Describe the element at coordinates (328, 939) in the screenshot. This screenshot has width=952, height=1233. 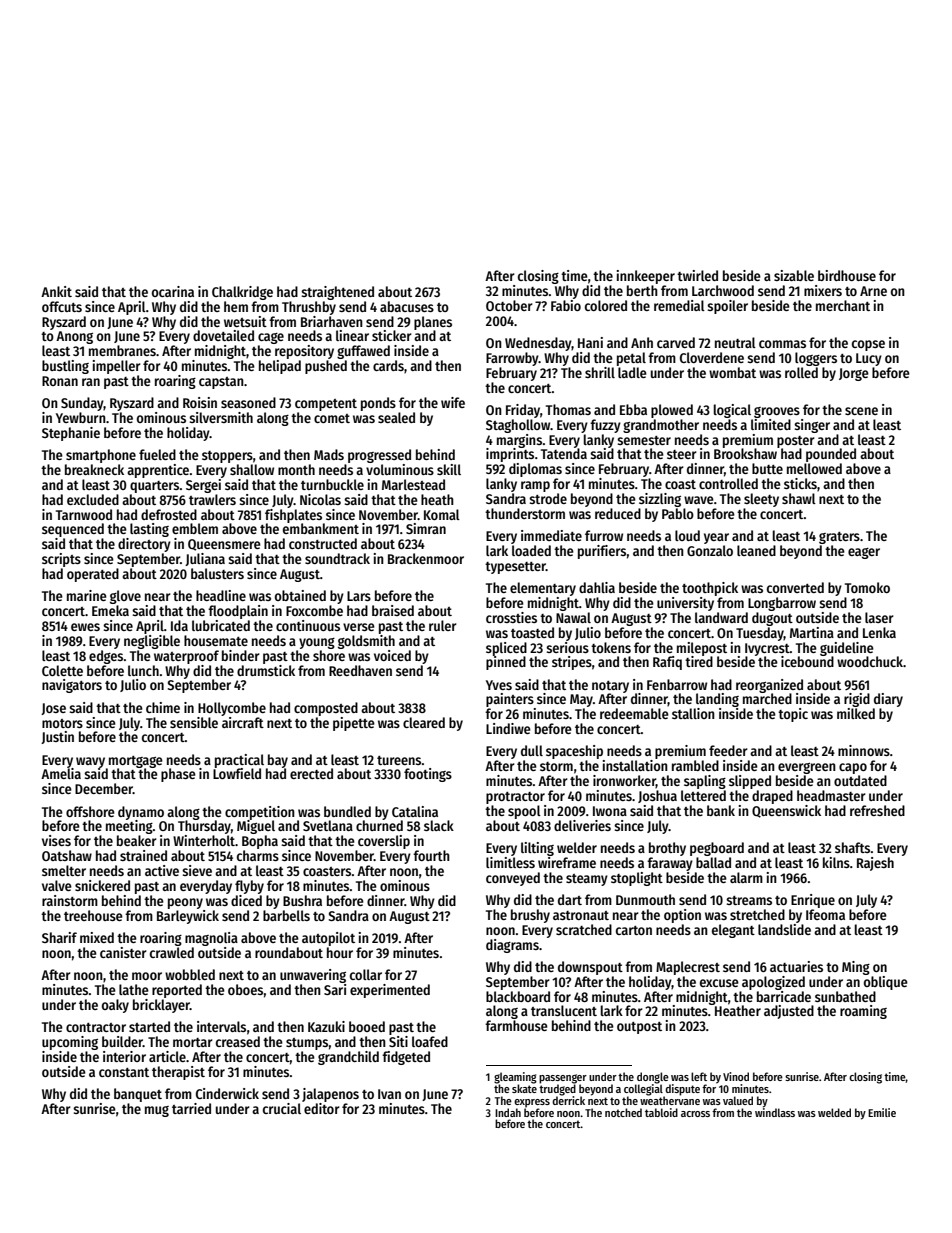
I see `autopilot` at that location.
